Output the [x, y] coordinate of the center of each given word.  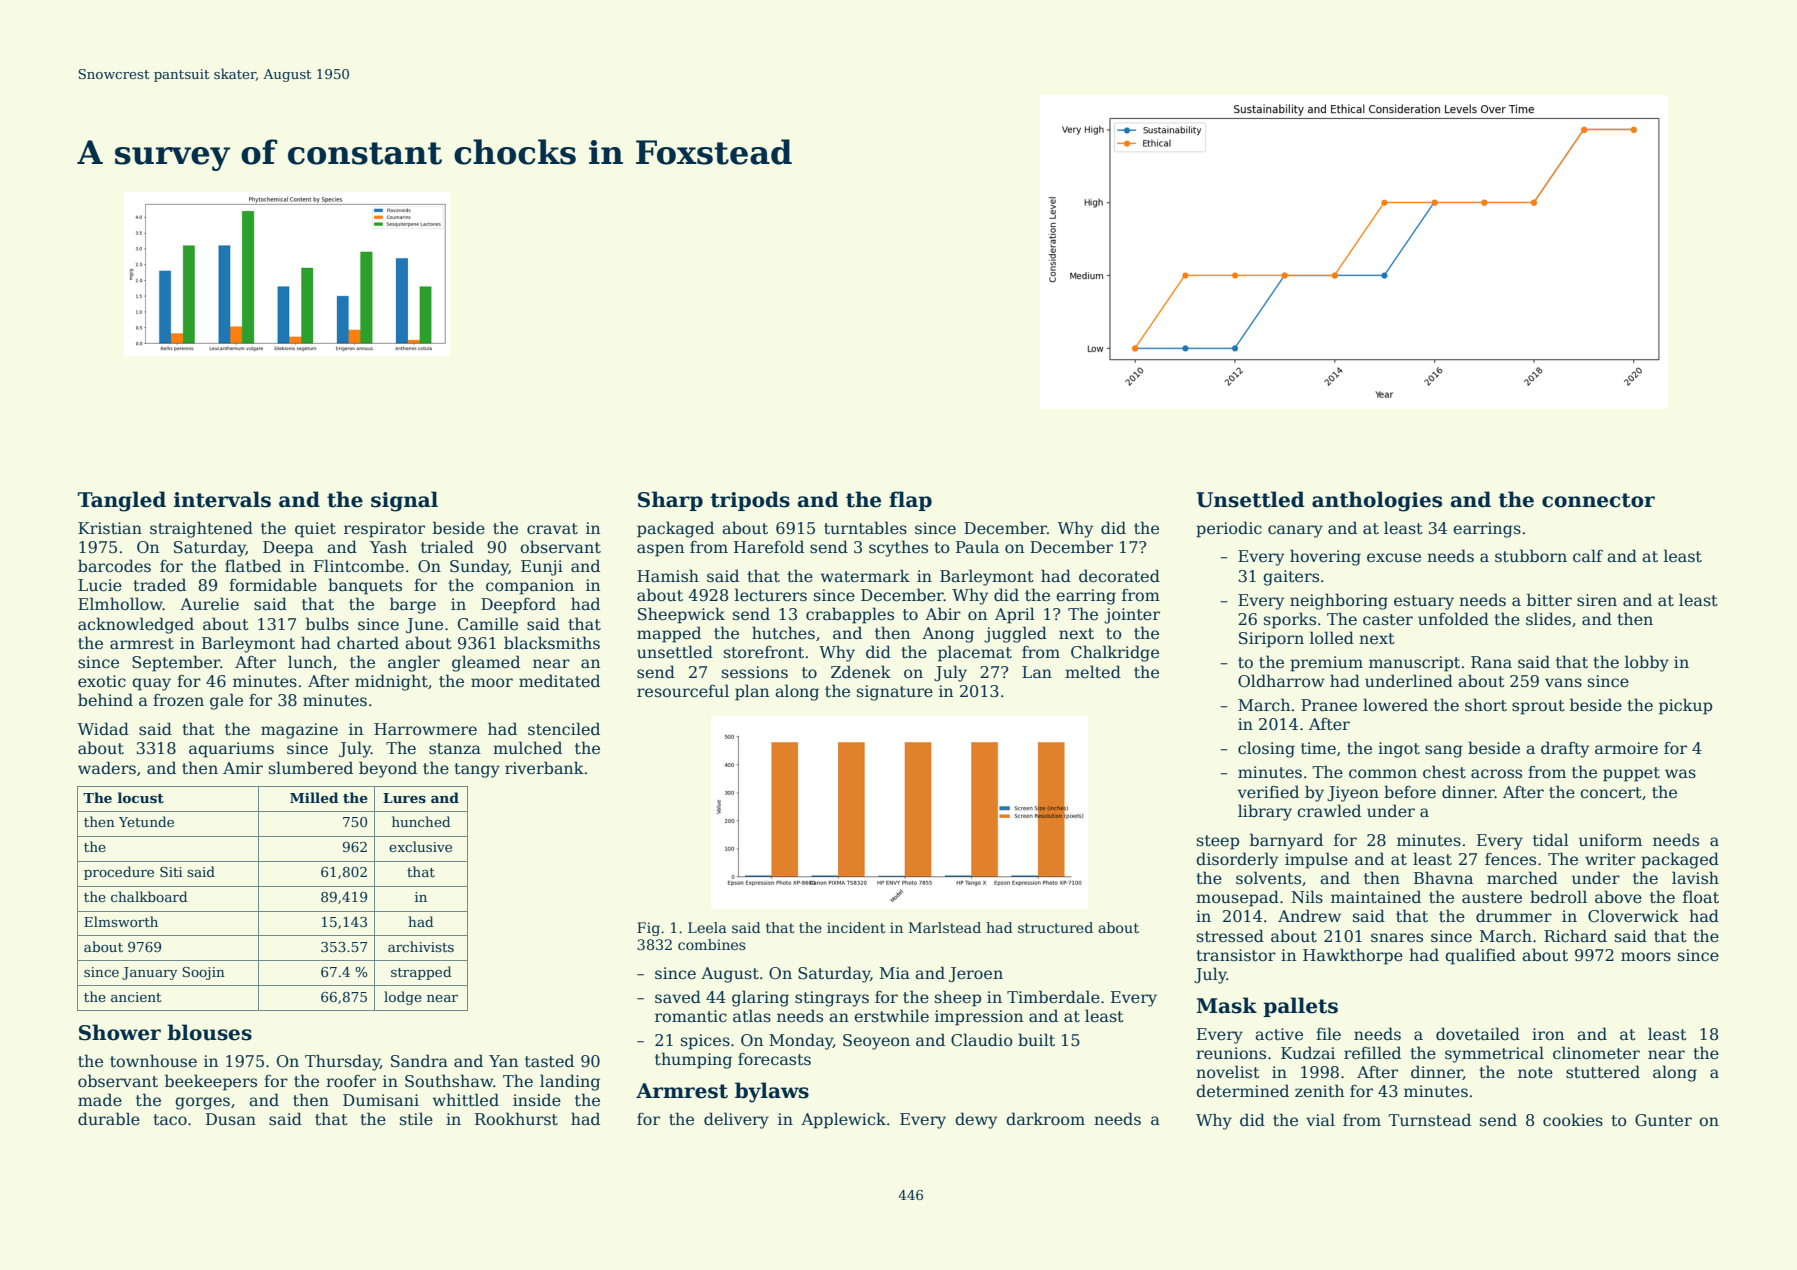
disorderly [1237, 860]
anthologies [1377, 501]
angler [414, 663]
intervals [222, 499]
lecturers [771, 595]
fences [1510, 859]
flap [910, 501]
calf [1588, 555]
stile [416, 1119]
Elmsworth [121, 921]
